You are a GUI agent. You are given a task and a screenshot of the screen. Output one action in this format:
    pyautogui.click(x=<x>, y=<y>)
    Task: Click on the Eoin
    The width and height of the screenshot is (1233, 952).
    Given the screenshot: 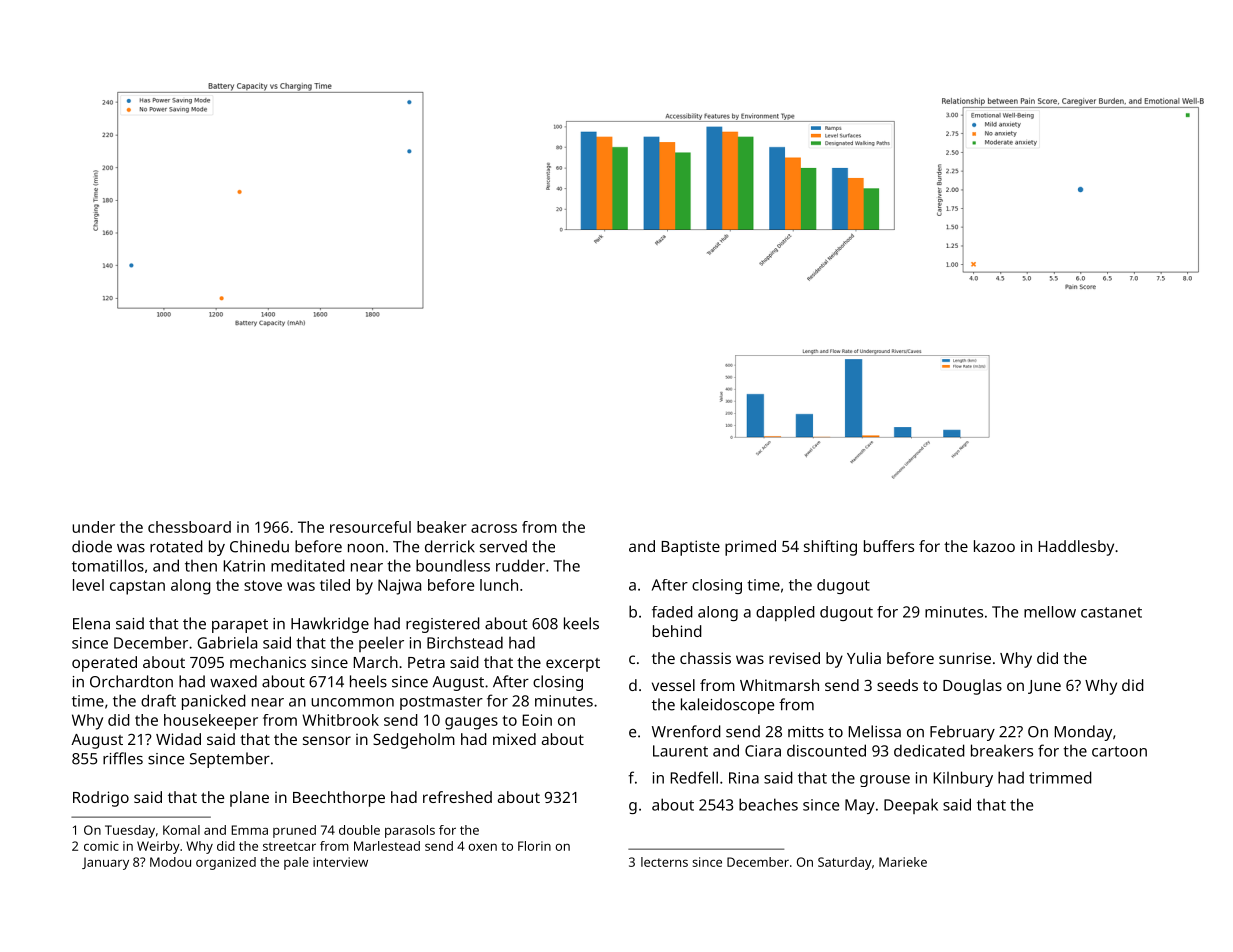 What is the action you would take?
    pyautogui.click(x=537, y=720)
